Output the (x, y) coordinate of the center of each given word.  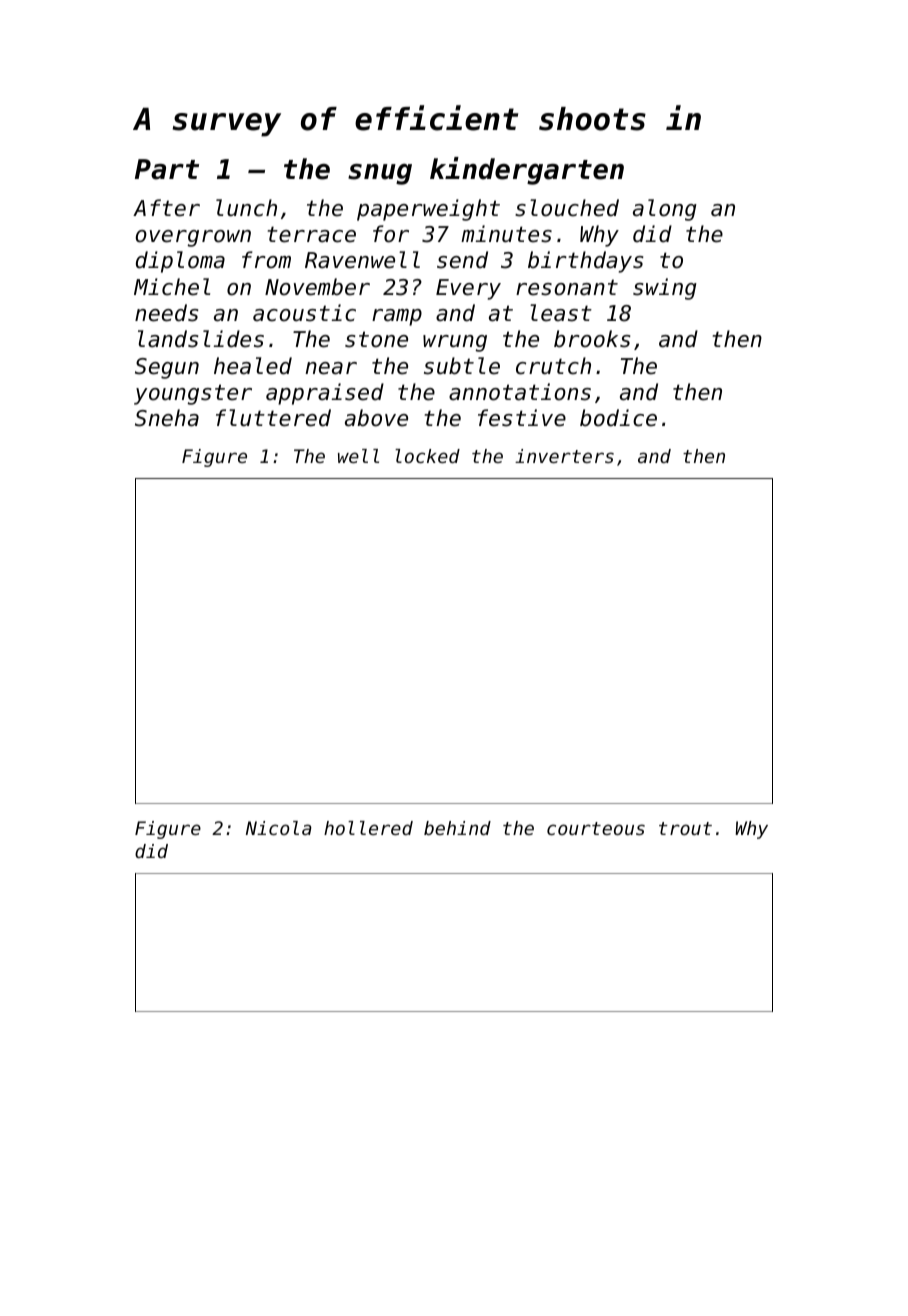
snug (380, 174)
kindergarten (527, 171)
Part (167, 169)
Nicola (279, 828)
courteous (596, 828)
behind (457, 828)
